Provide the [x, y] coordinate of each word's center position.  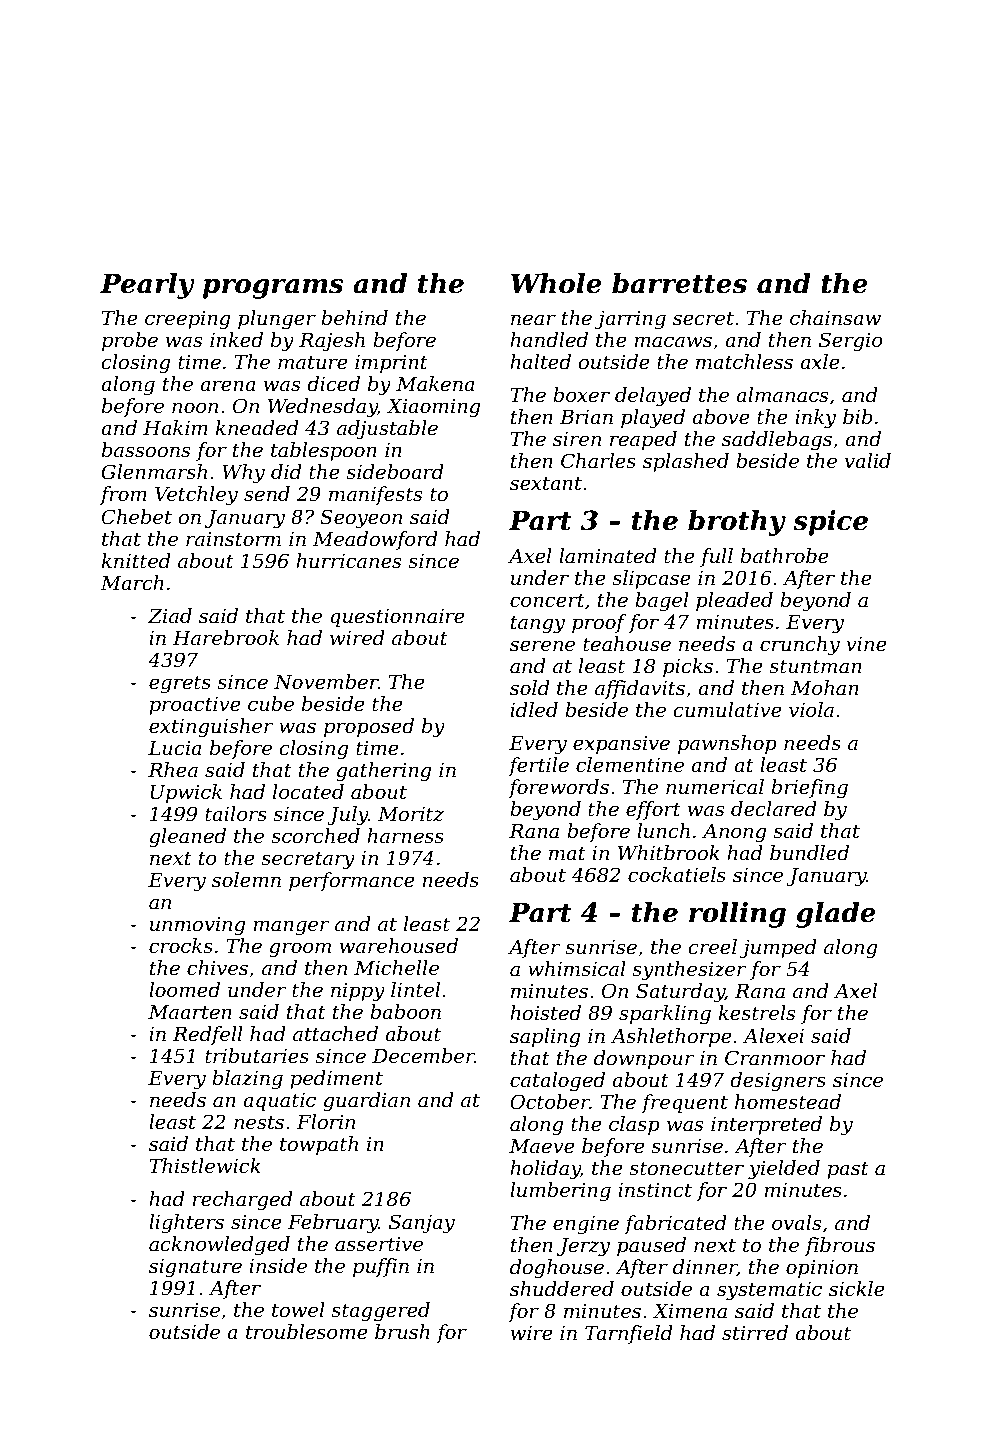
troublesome [307, 1332]
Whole [556, 283]
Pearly [147, 286]
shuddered [562, 1289]
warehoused [399, 946]
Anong [734, 833]
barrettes [679, 283]
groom [300, 950]
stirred [755, 1333]
